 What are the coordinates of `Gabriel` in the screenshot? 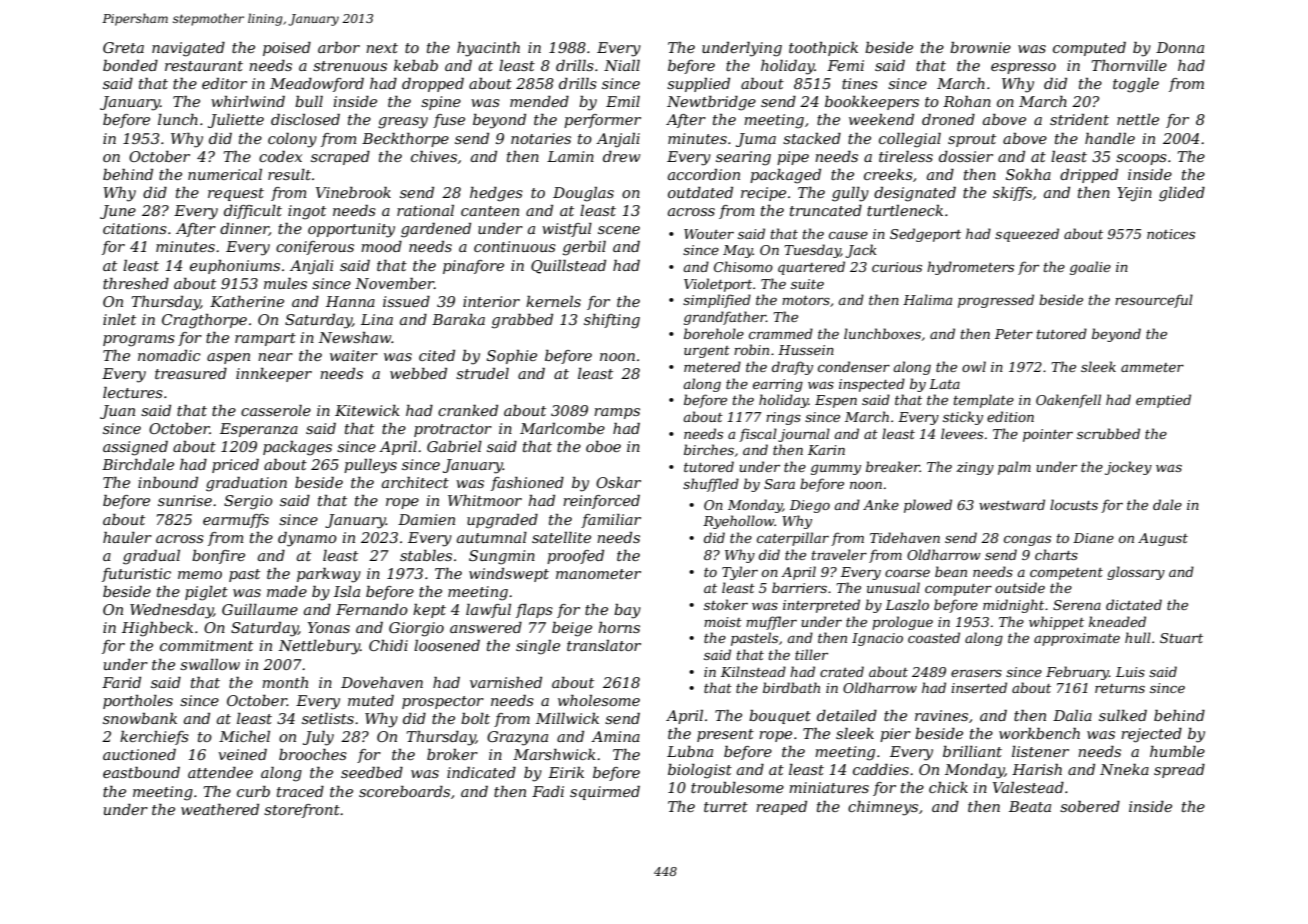 It's located at (454, 446).
